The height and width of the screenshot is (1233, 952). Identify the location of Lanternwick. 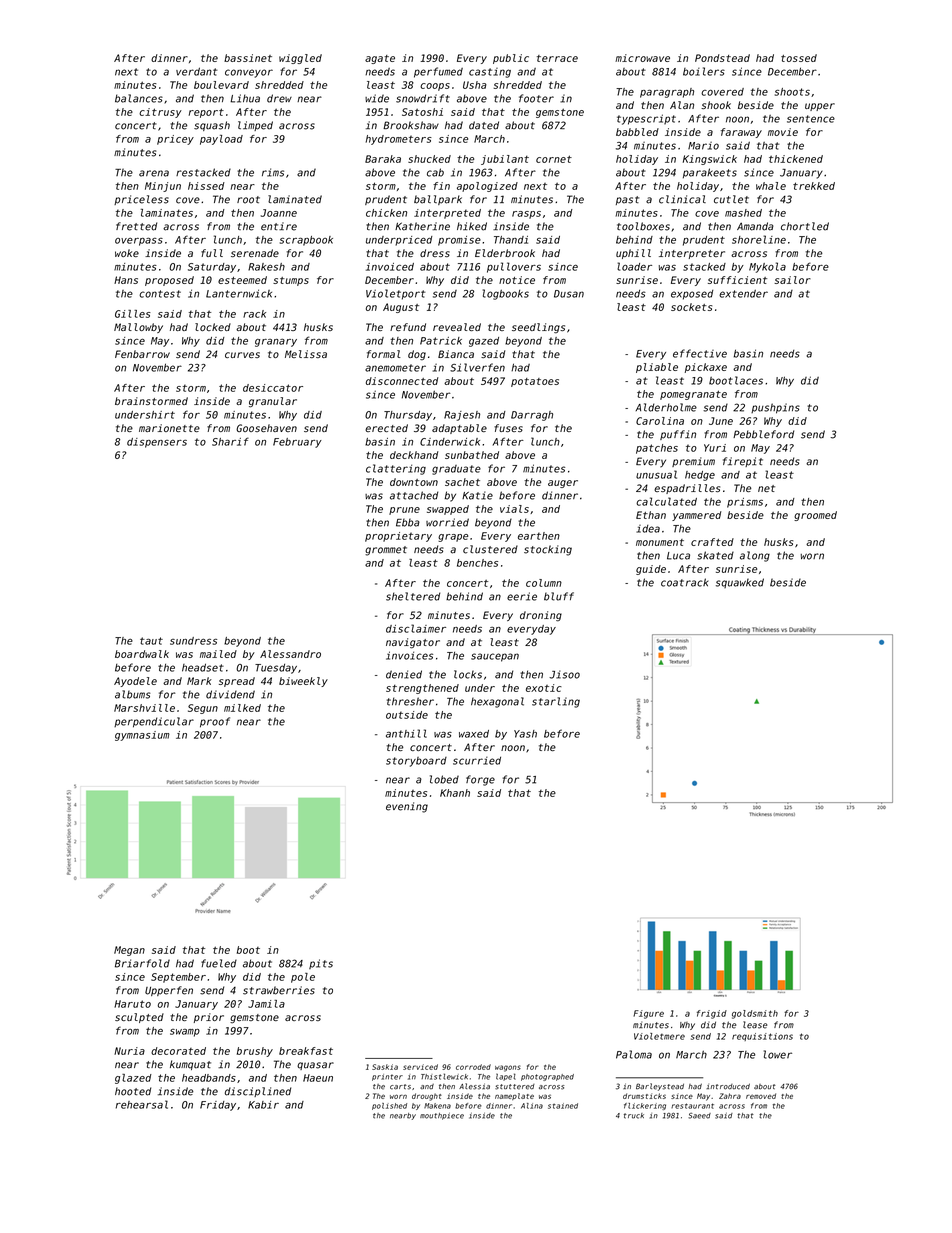
(239, 293).
